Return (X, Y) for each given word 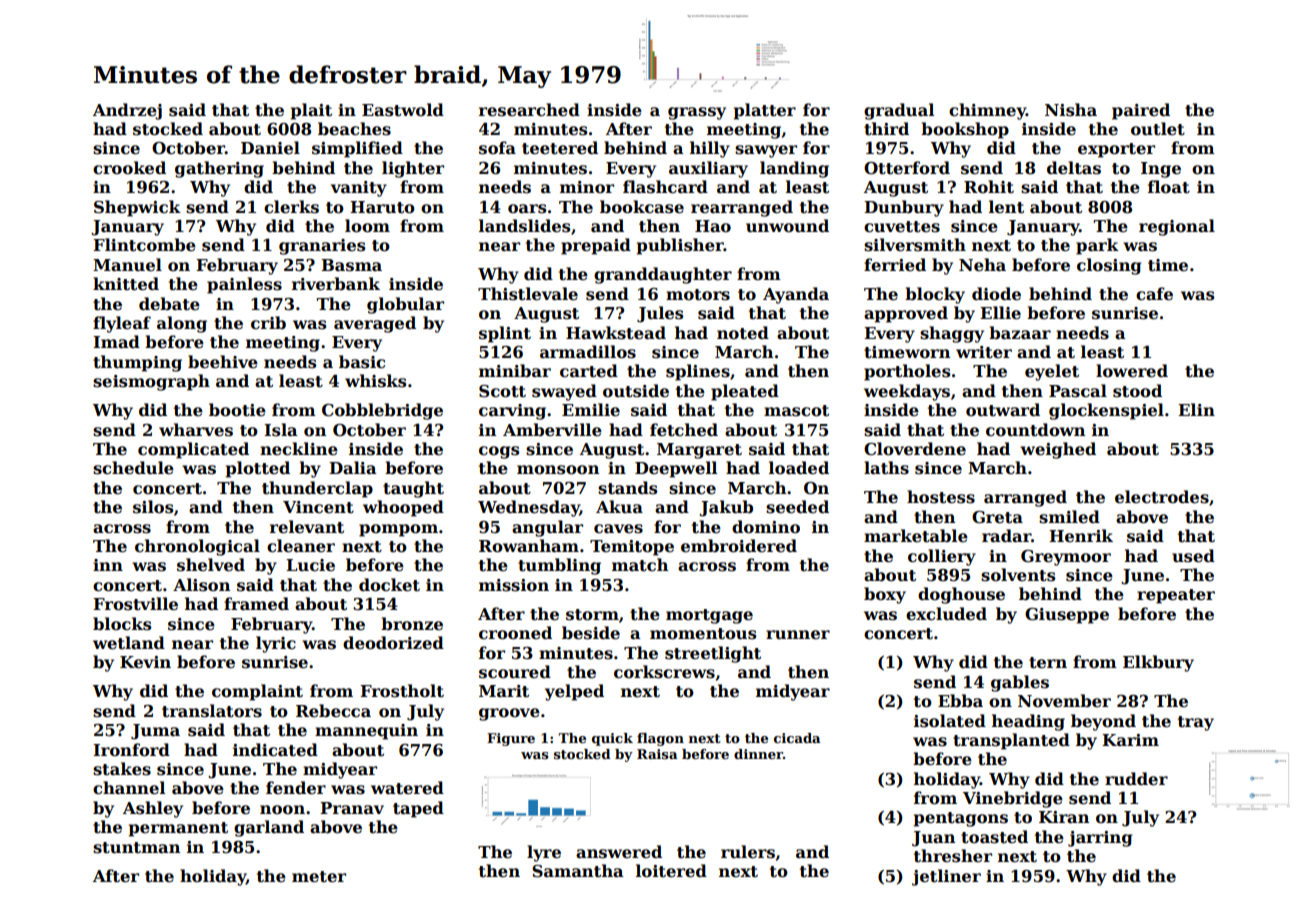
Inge (1161, 170)
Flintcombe (144, 245)
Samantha (578, 871)
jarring (1100, 839)
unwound (787, 226)
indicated (275, 750)
